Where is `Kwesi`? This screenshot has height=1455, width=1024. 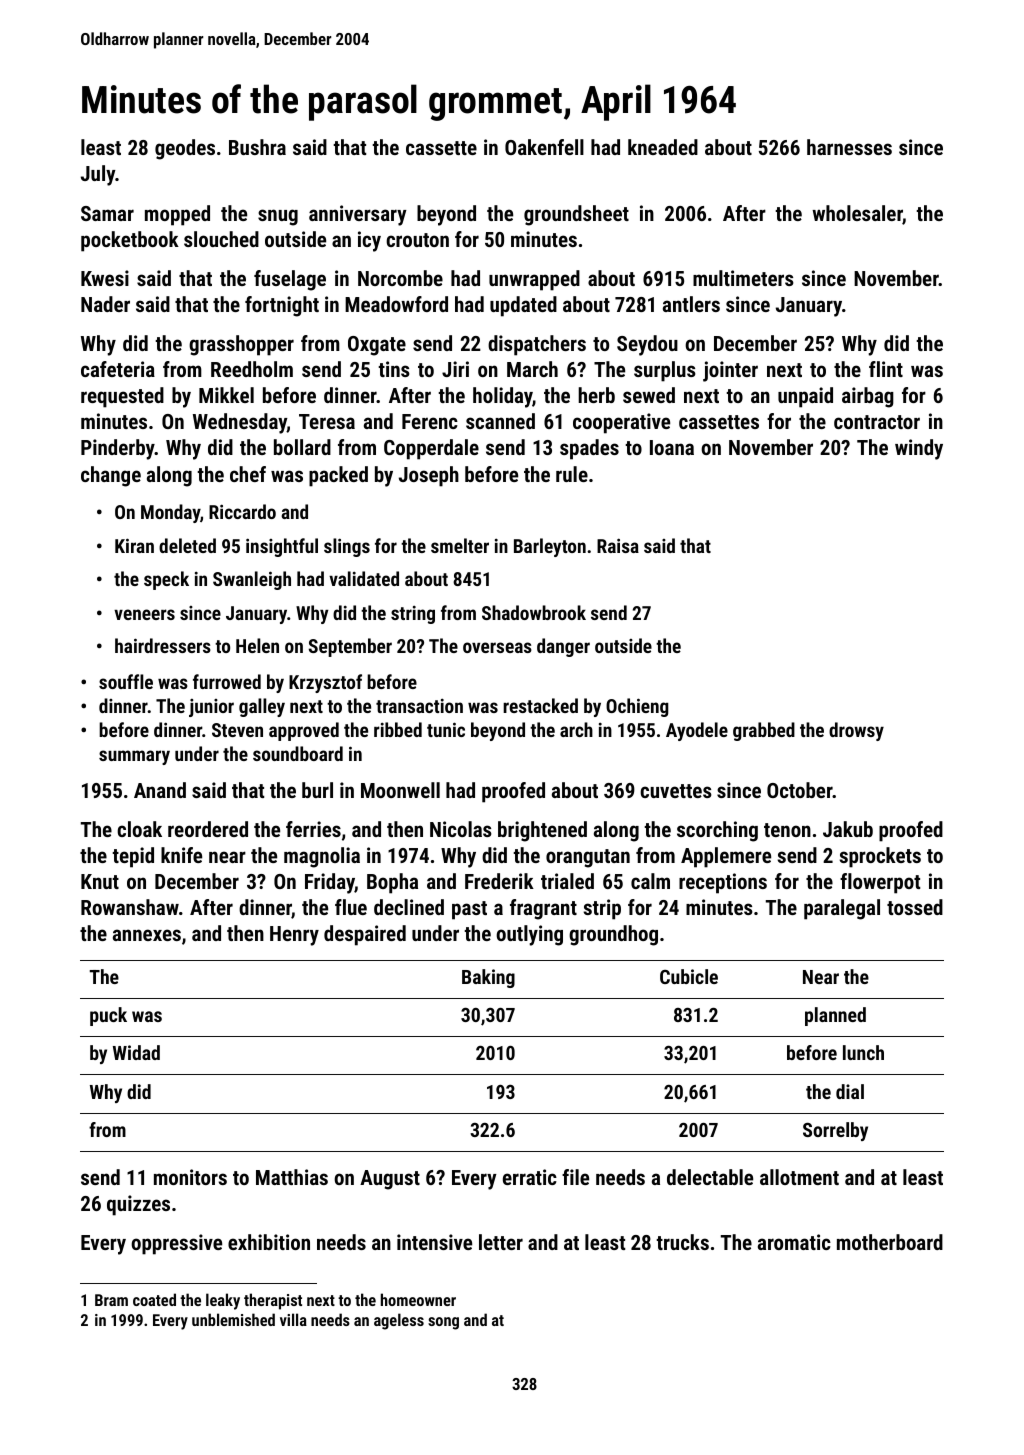
Kwesi is located at coordinates (105, 278).
